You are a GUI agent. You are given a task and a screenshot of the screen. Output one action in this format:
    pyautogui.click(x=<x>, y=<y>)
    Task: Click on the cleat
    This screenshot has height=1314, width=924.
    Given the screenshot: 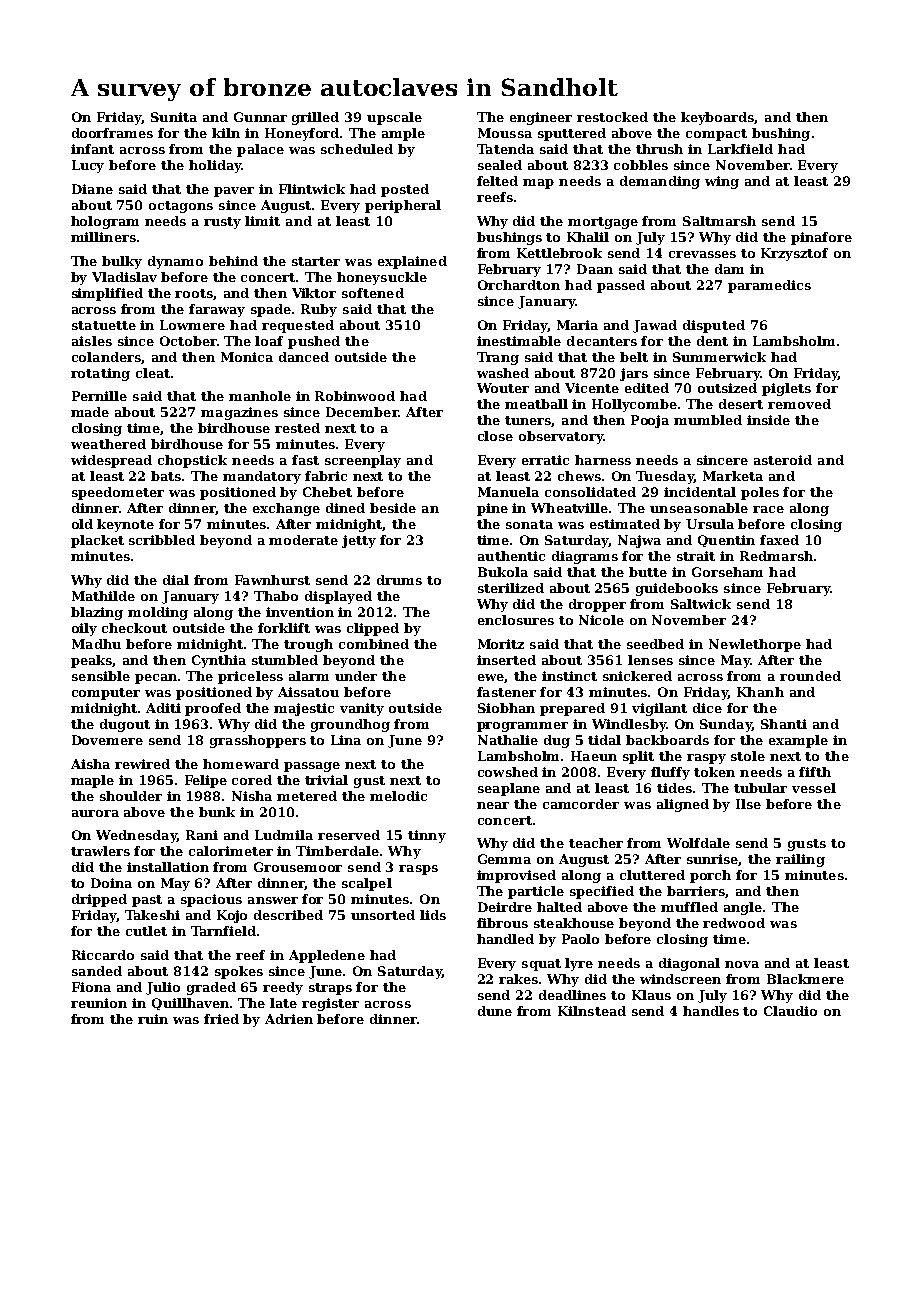 What is the action you would take?
    pyautogui.click(x=153, y=373)
